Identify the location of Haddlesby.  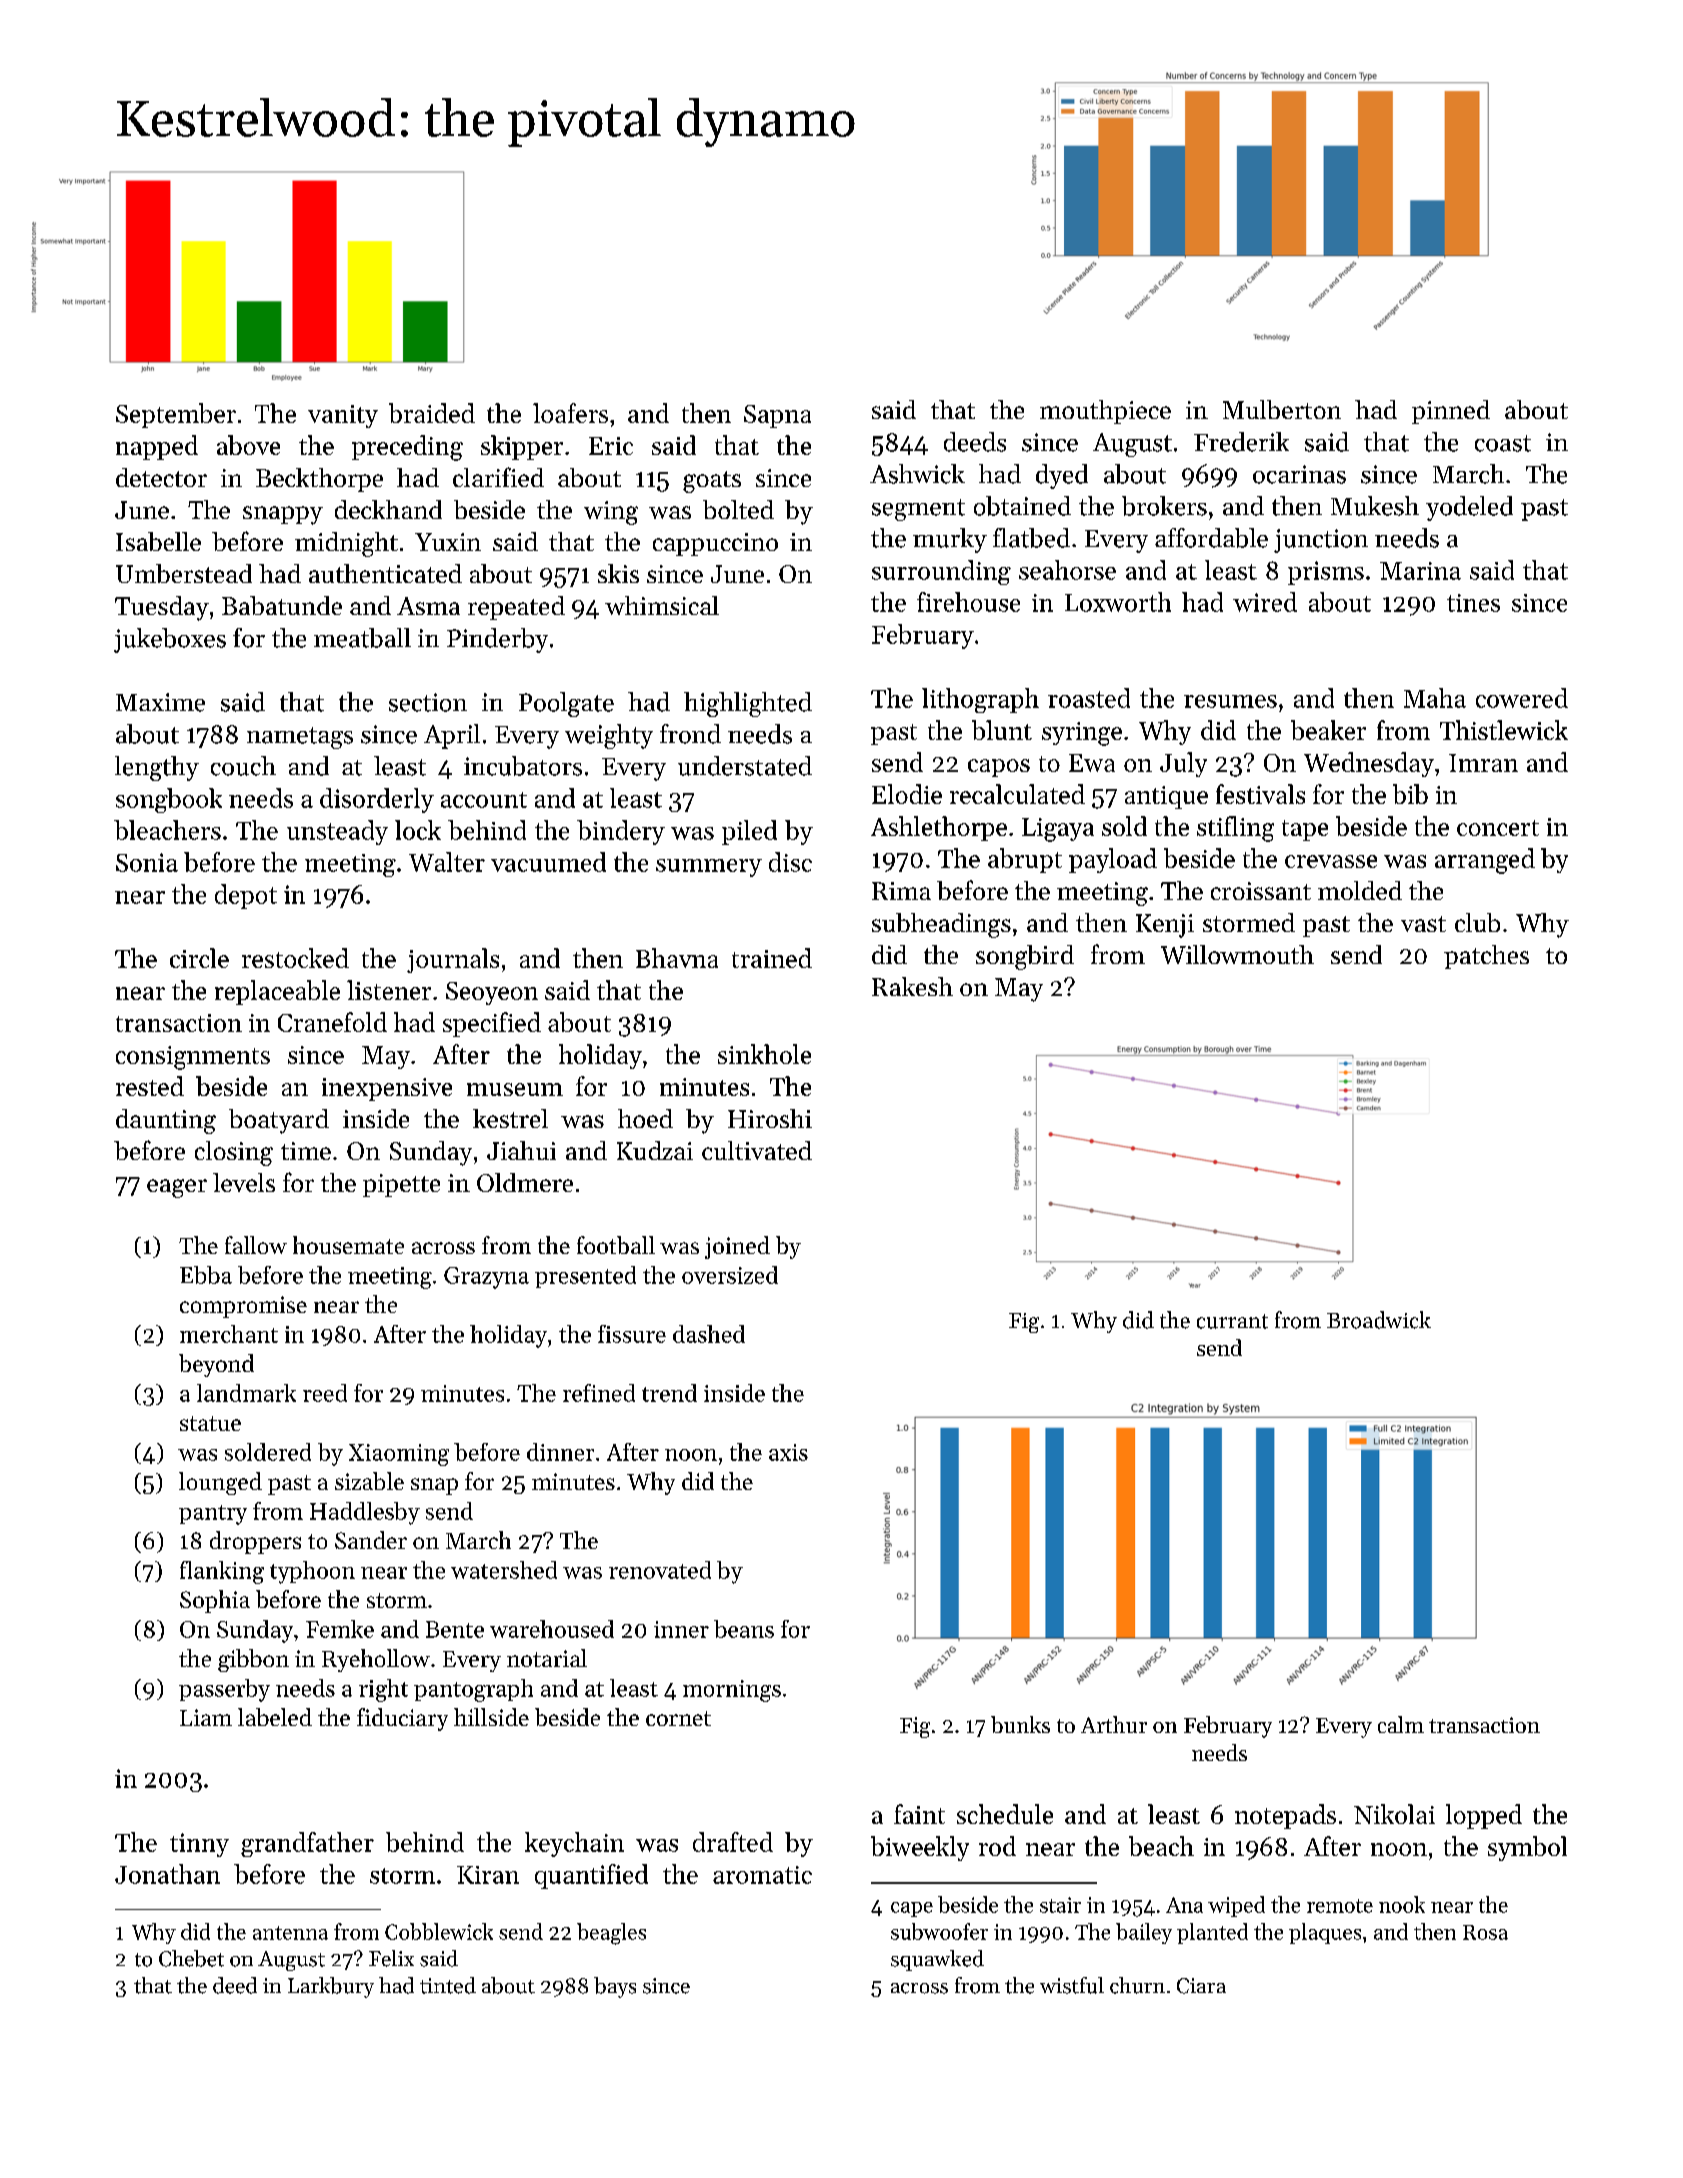
(365, 1513).
